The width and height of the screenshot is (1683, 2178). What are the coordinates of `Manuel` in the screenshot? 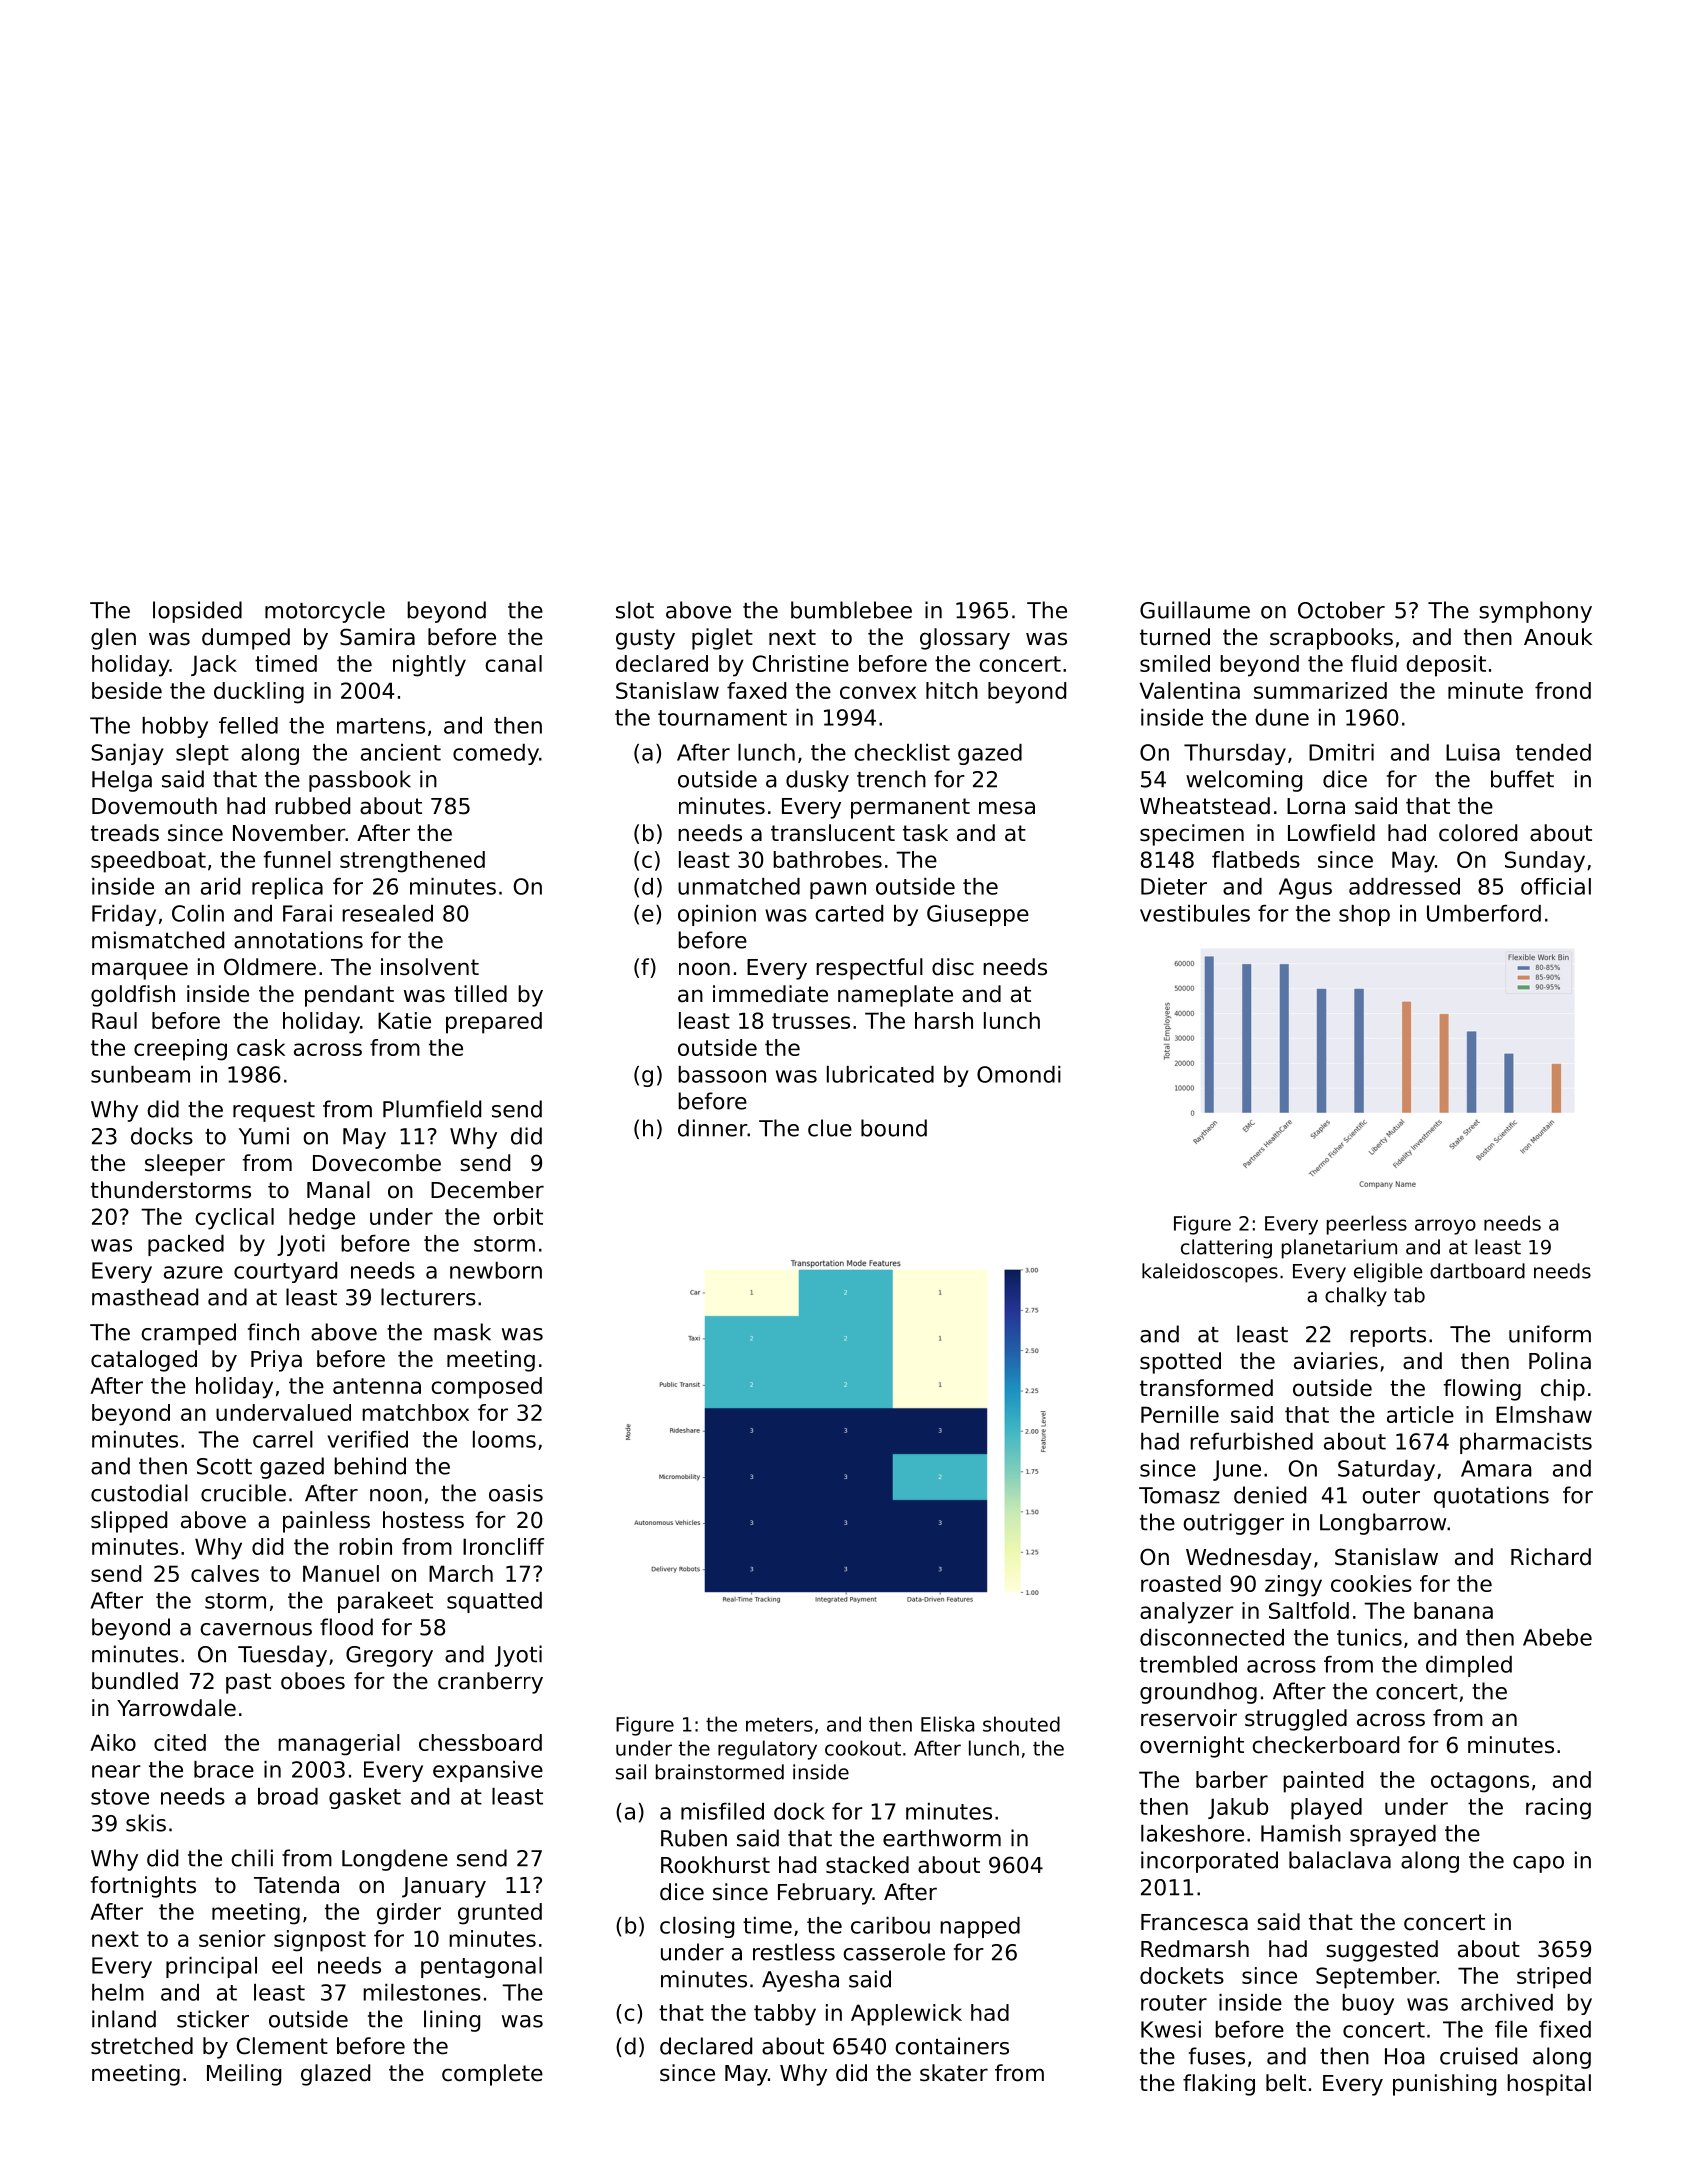 It's located at (341, 1573).
